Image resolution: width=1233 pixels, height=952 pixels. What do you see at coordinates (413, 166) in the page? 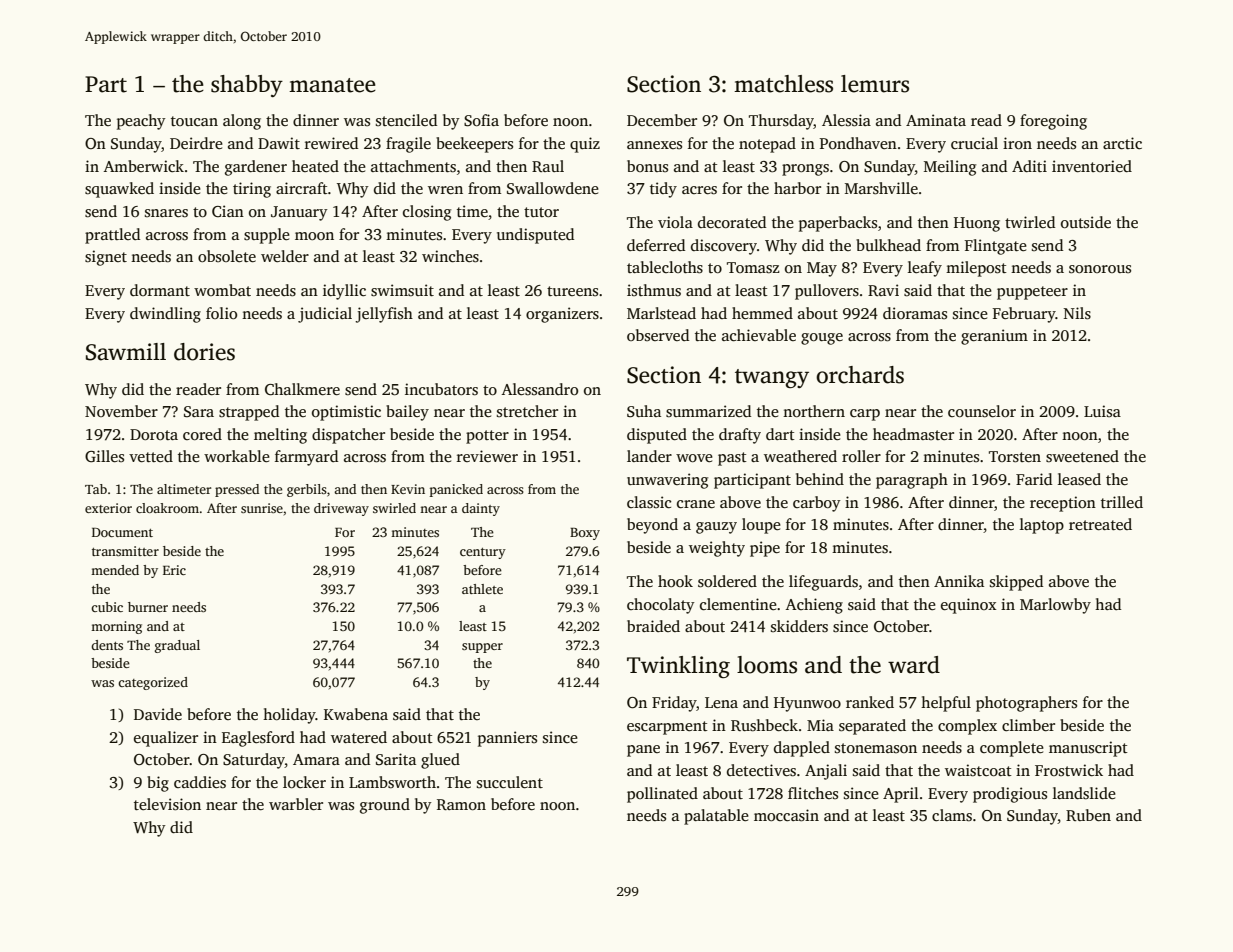
I see `attachments` at bounding box center [413, 166].
